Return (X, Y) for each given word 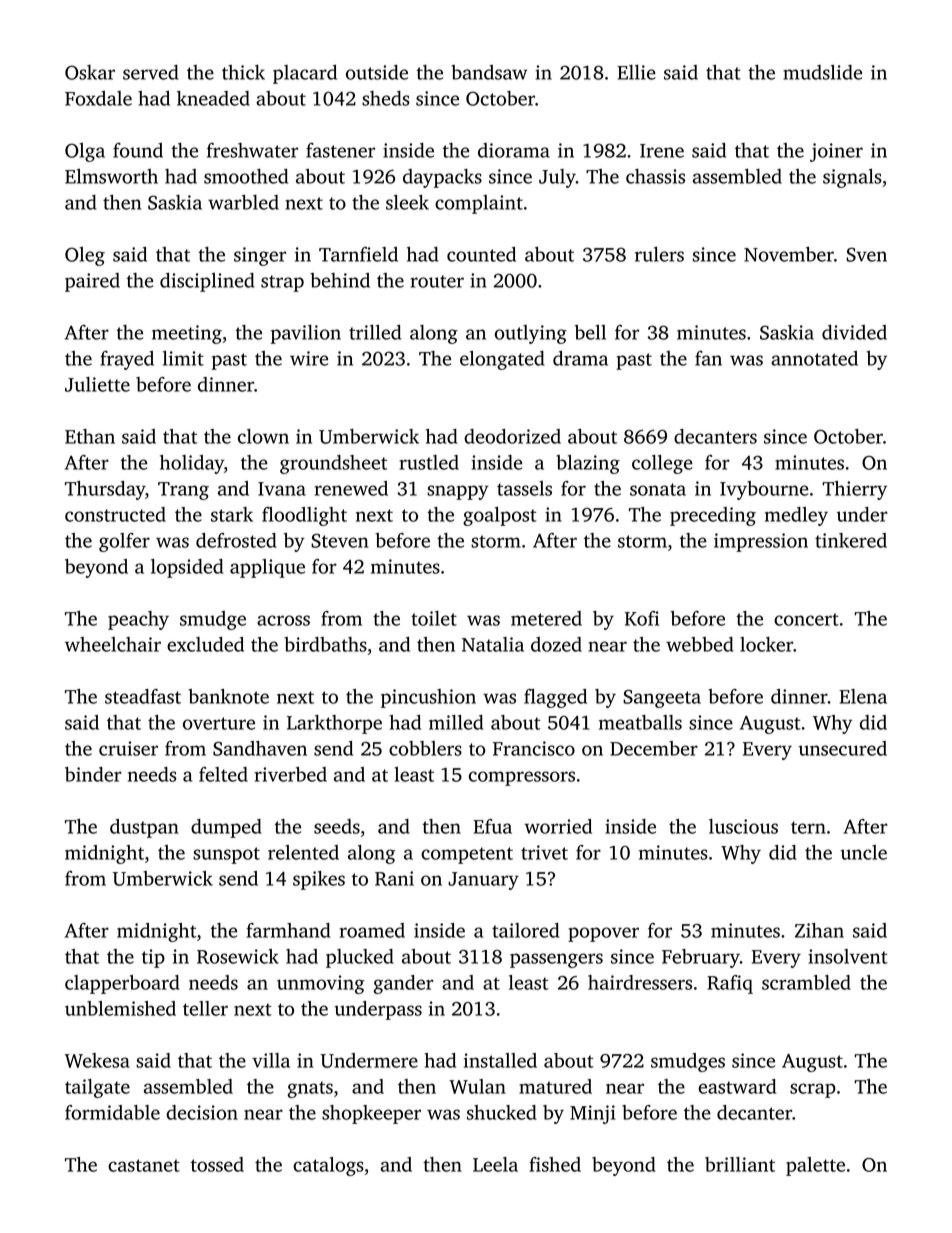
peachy (138, 620)
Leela (495, 1164)
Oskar (90, 72)
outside (377, 72)
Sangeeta (662, 699)
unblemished (120, 1008)
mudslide (822, 72)
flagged (555, 698)
